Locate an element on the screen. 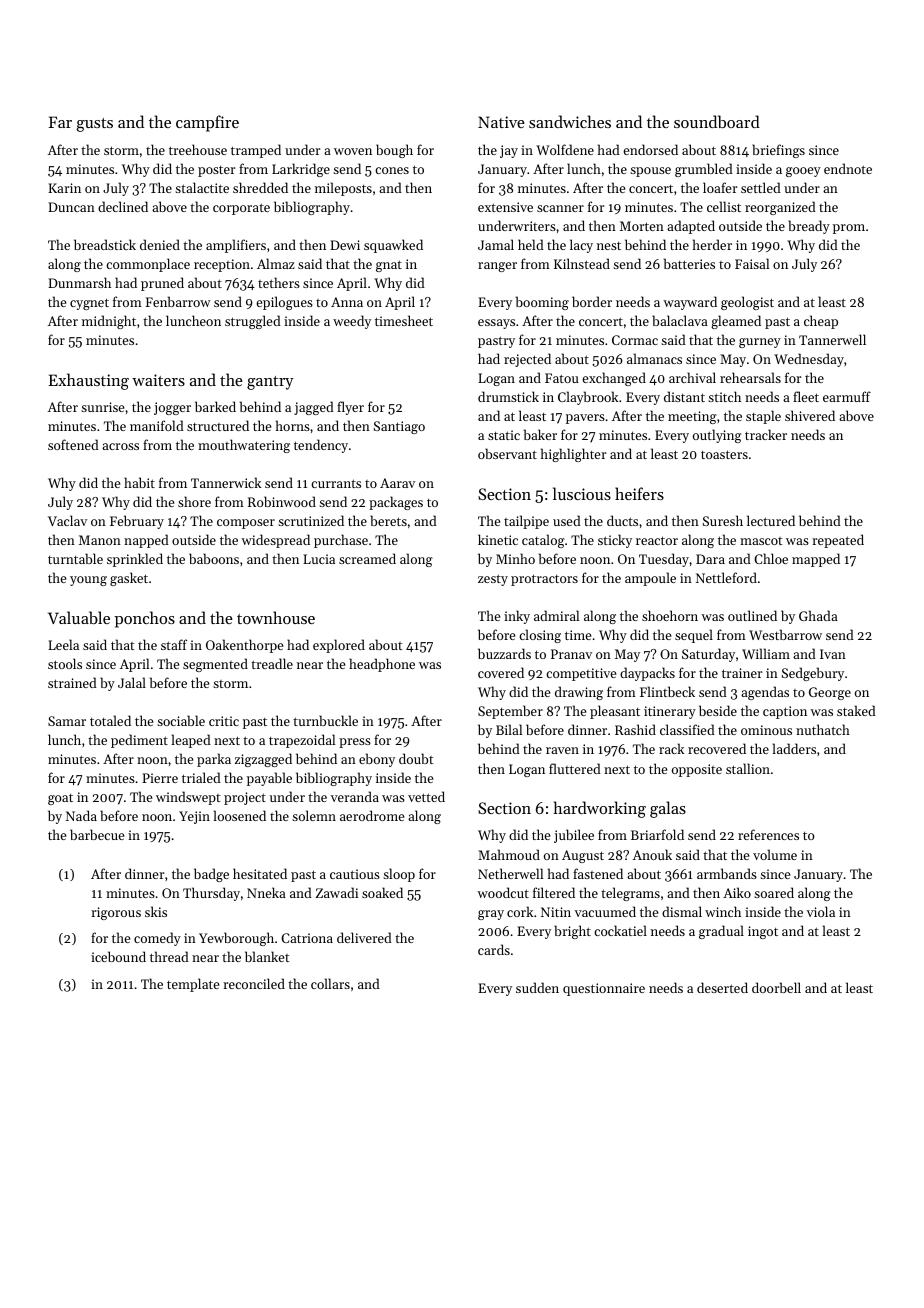 This screenshot has height=1308, width=924. essays is located at coordinates (496, 324).
